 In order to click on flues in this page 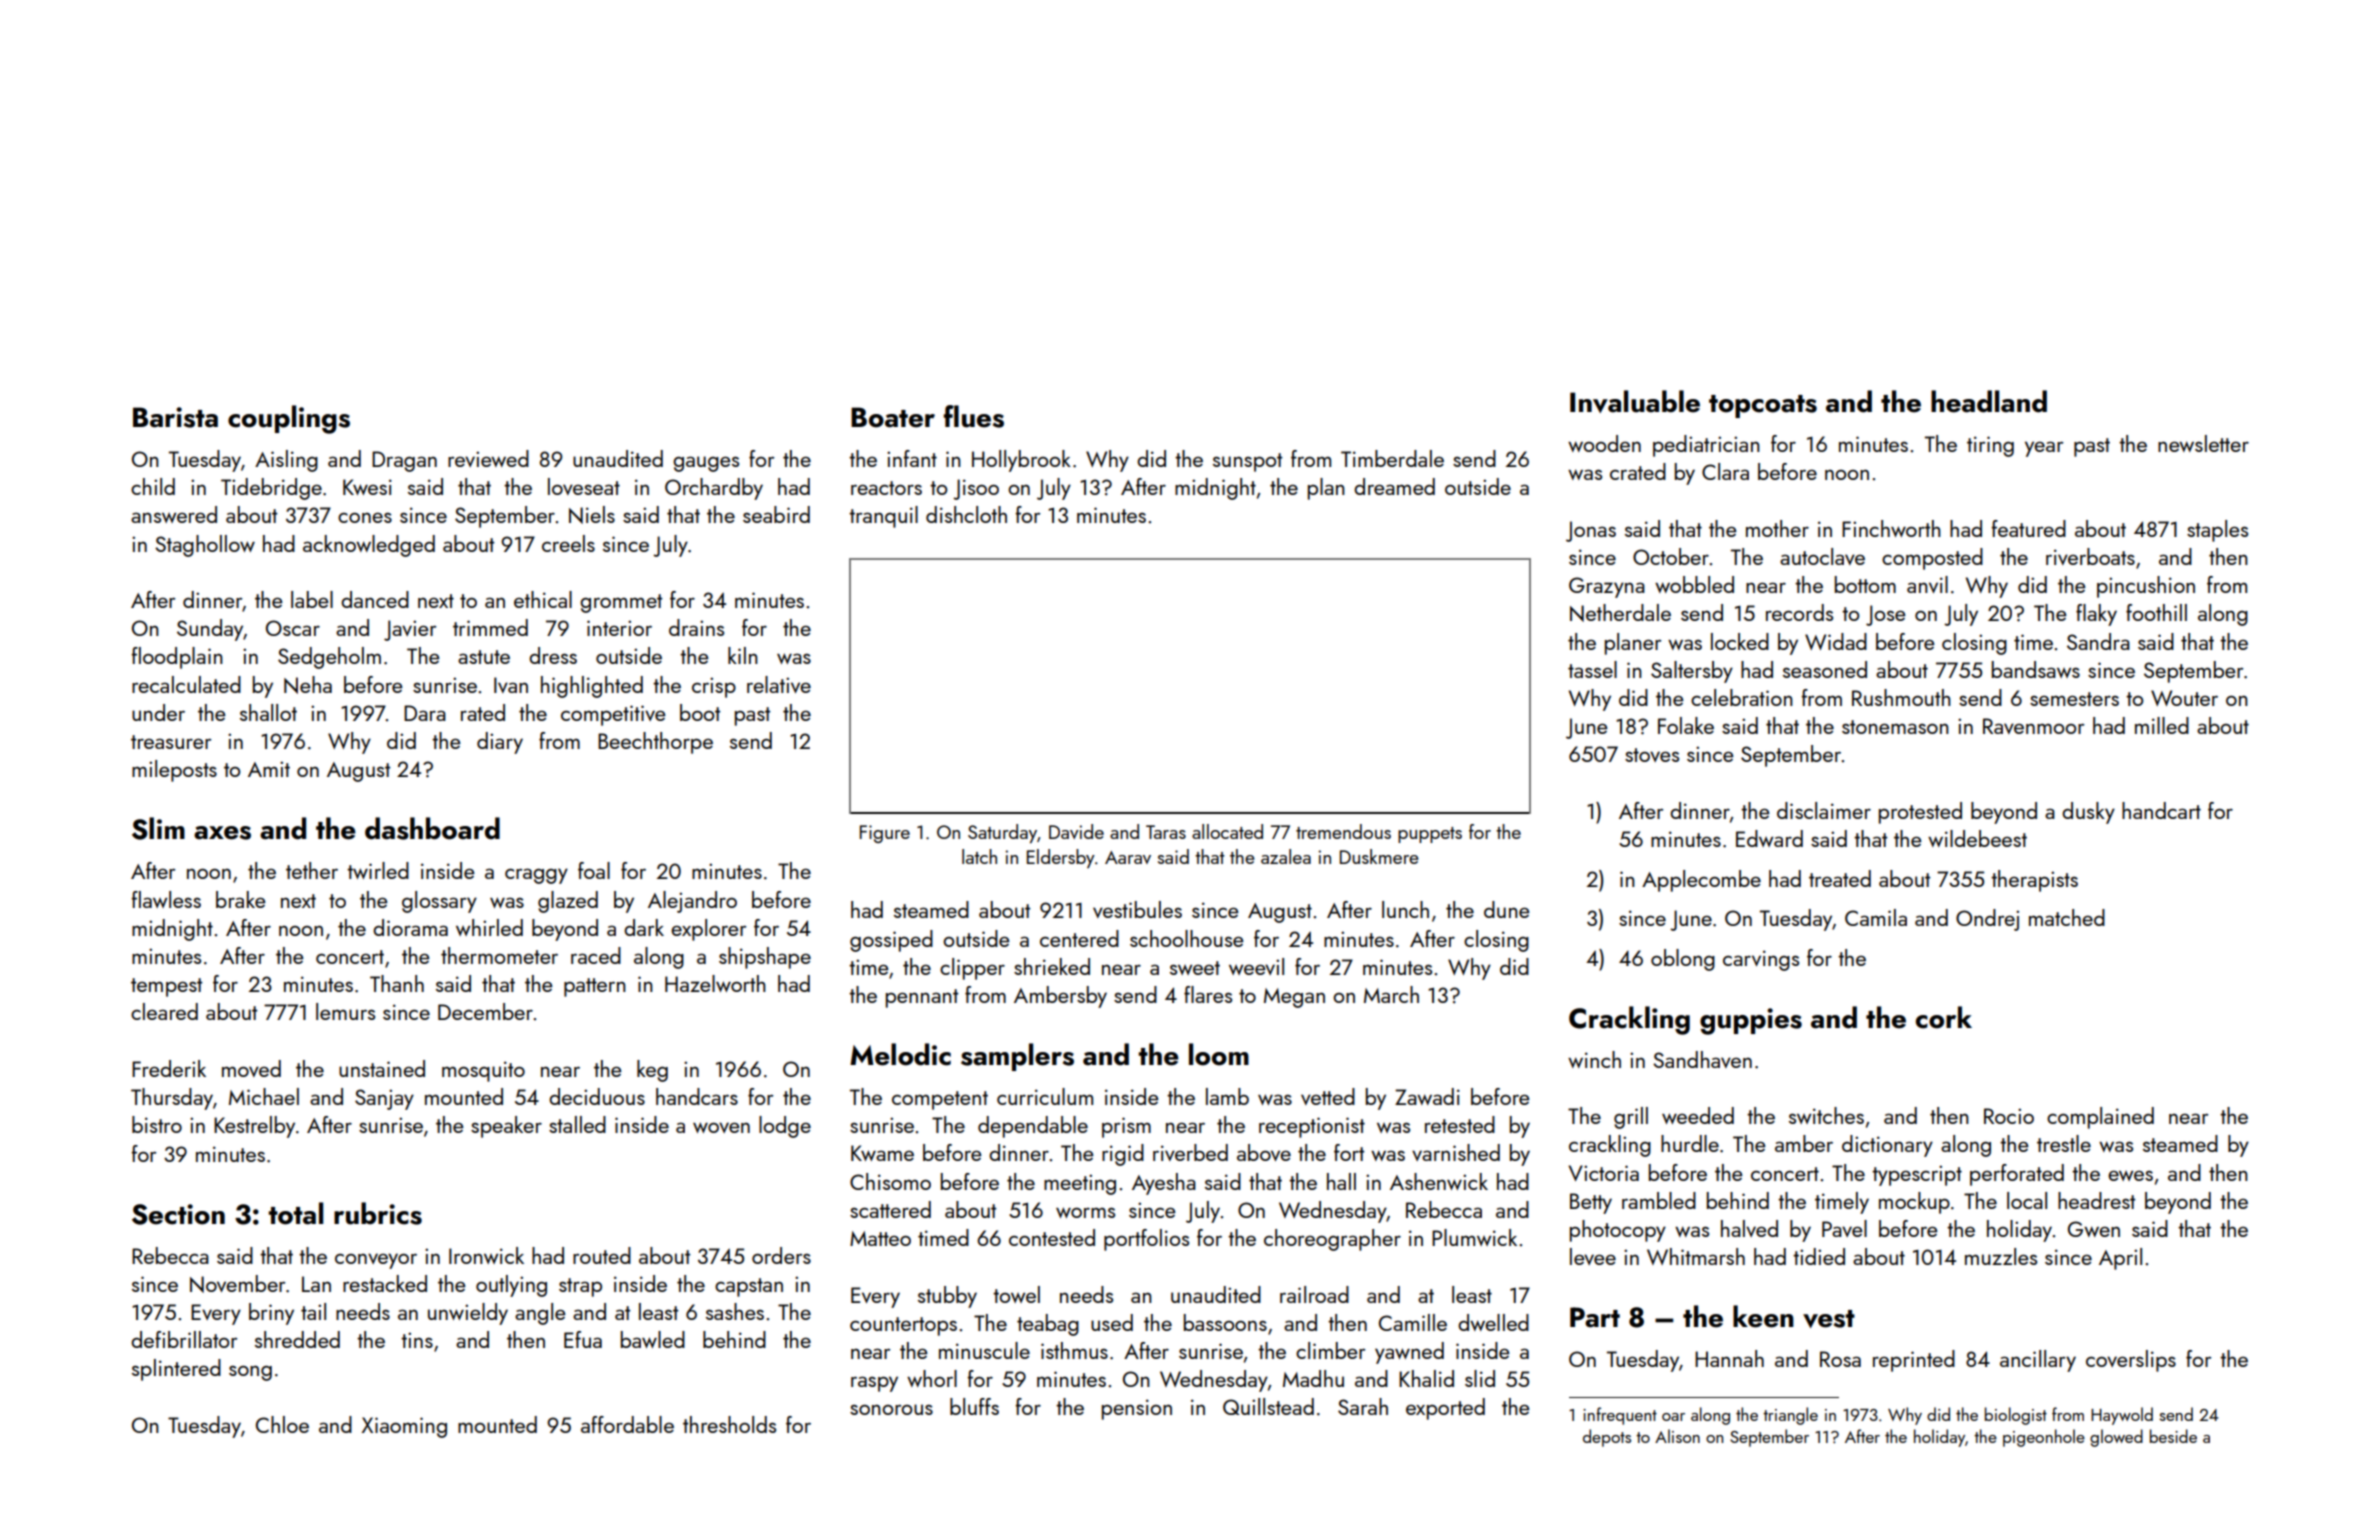, I will do `click(973, 416)`.
